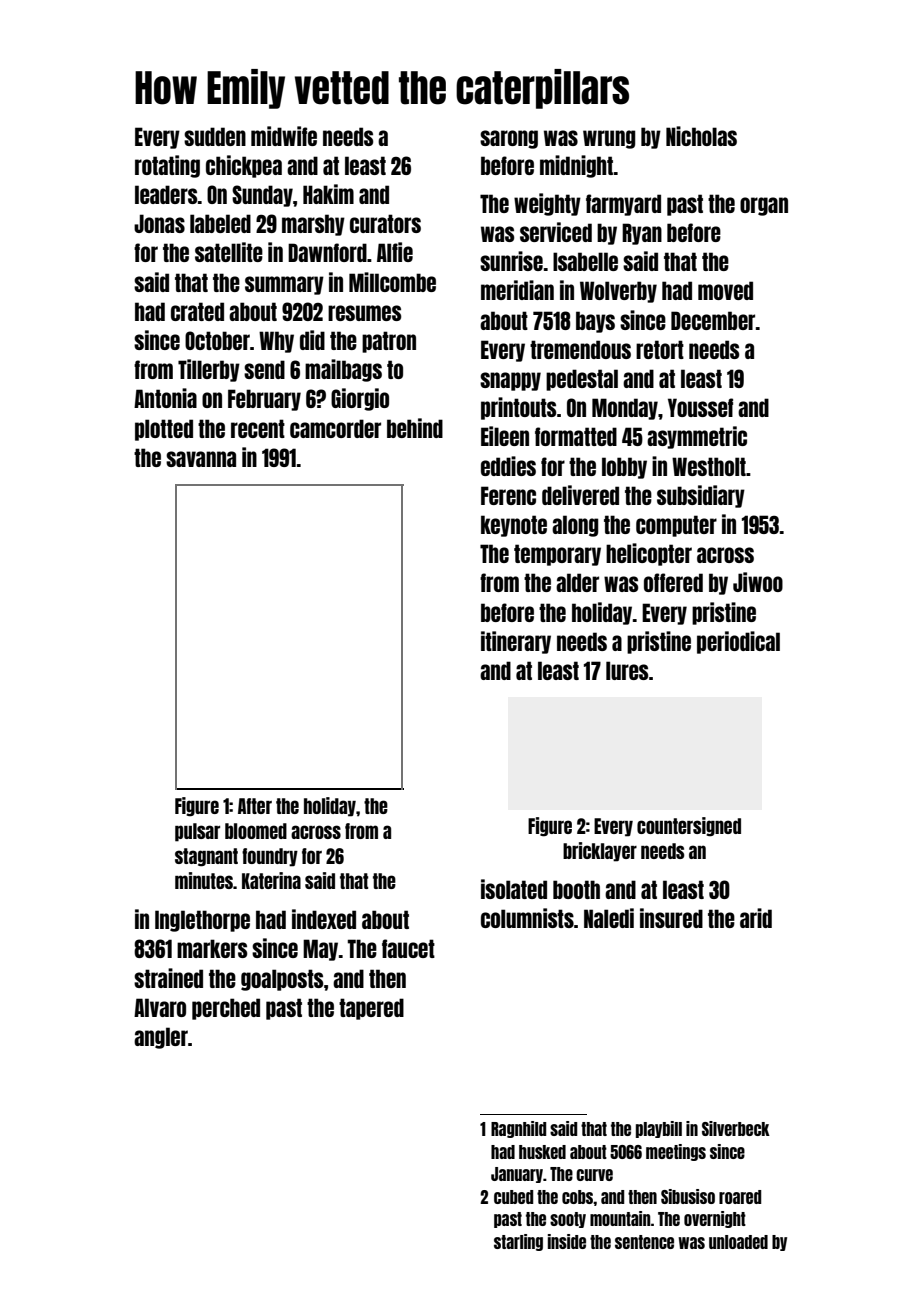  Describe the element at coordinates (700, 407) in the screenshot. I see `Youssef` at that location.
